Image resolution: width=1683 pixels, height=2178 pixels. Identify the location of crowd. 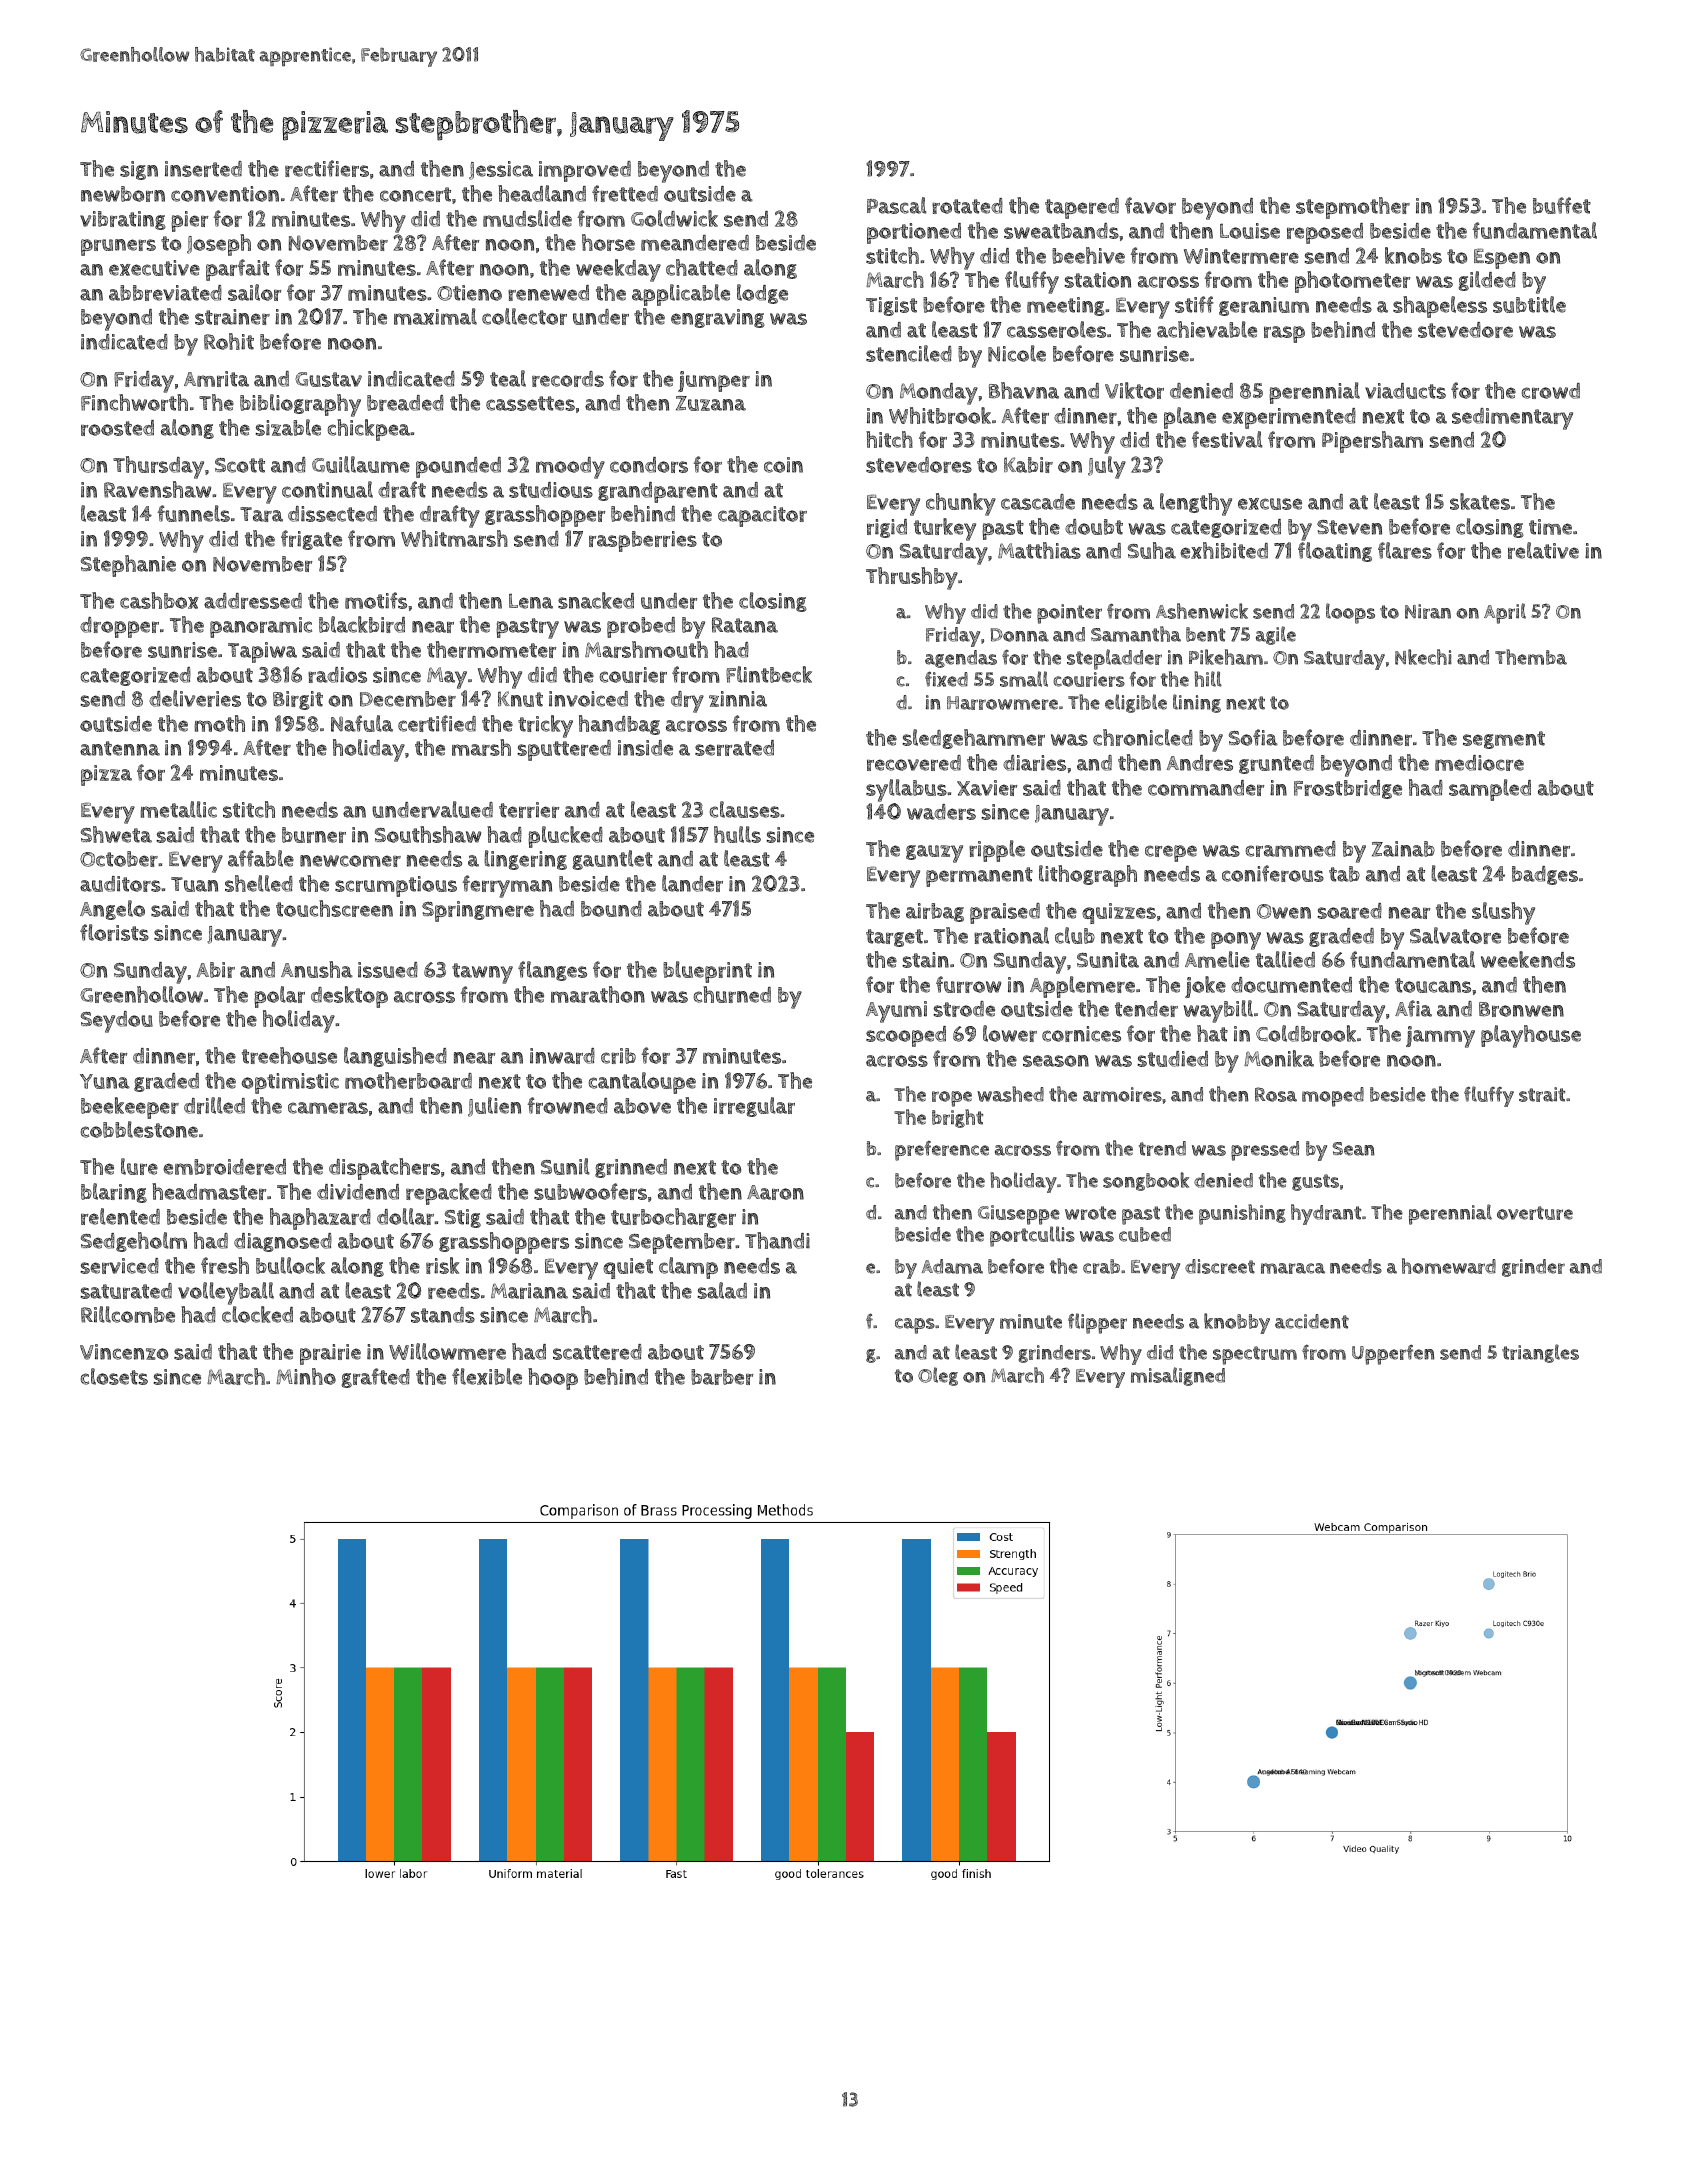
(1551, 391).
